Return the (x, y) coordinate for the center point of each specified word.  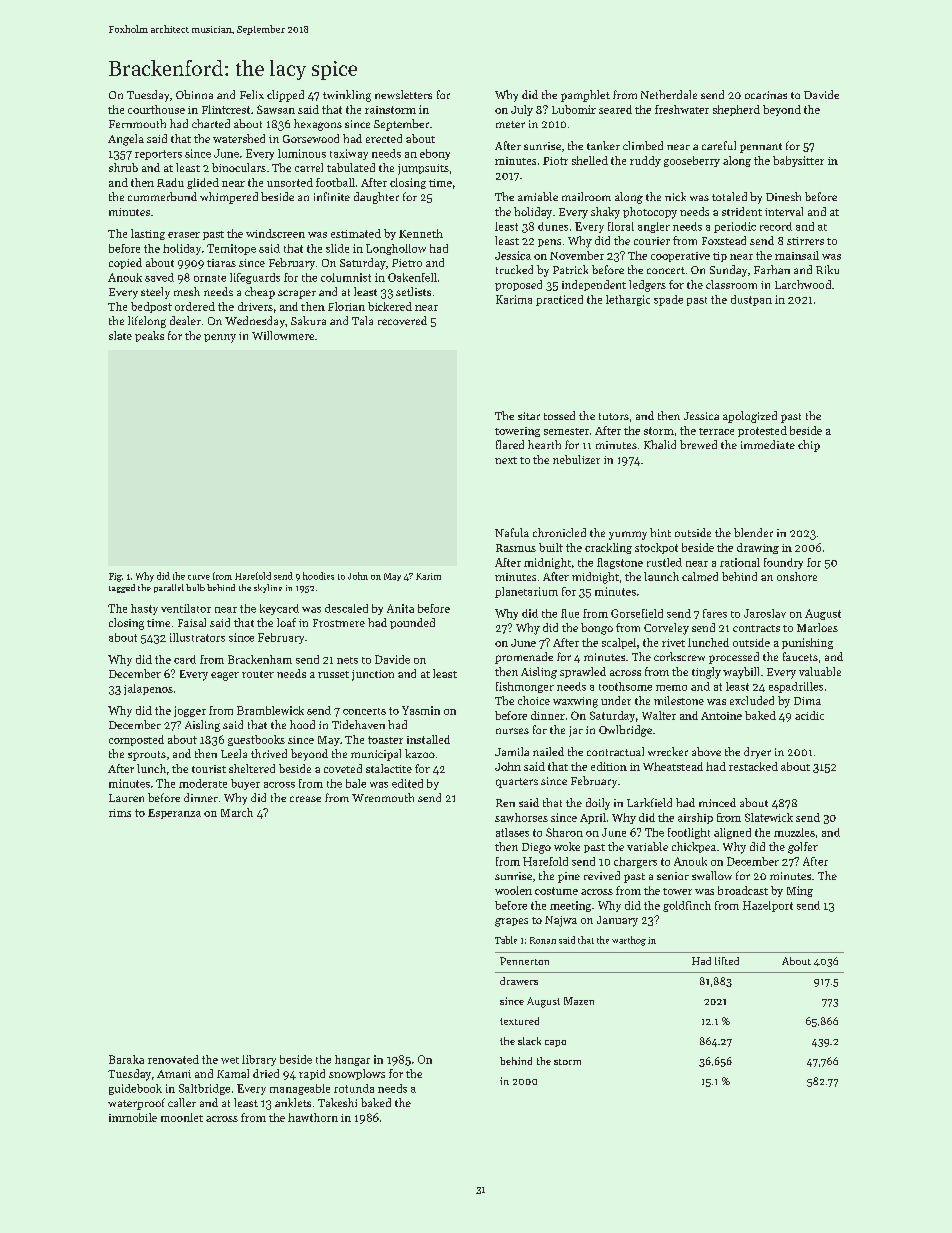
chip (809, 446)
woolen (513, 890)
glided (203, 183)
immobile (133, 1117)
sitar (529, 416)
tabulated (351, 167)
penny (220, 338)
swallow (712, 875)
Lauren (126, 798)
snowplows (357, 1074)
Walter (659, 715)
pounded (412, 623)
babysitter (798, 161)
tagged (122, 588)
